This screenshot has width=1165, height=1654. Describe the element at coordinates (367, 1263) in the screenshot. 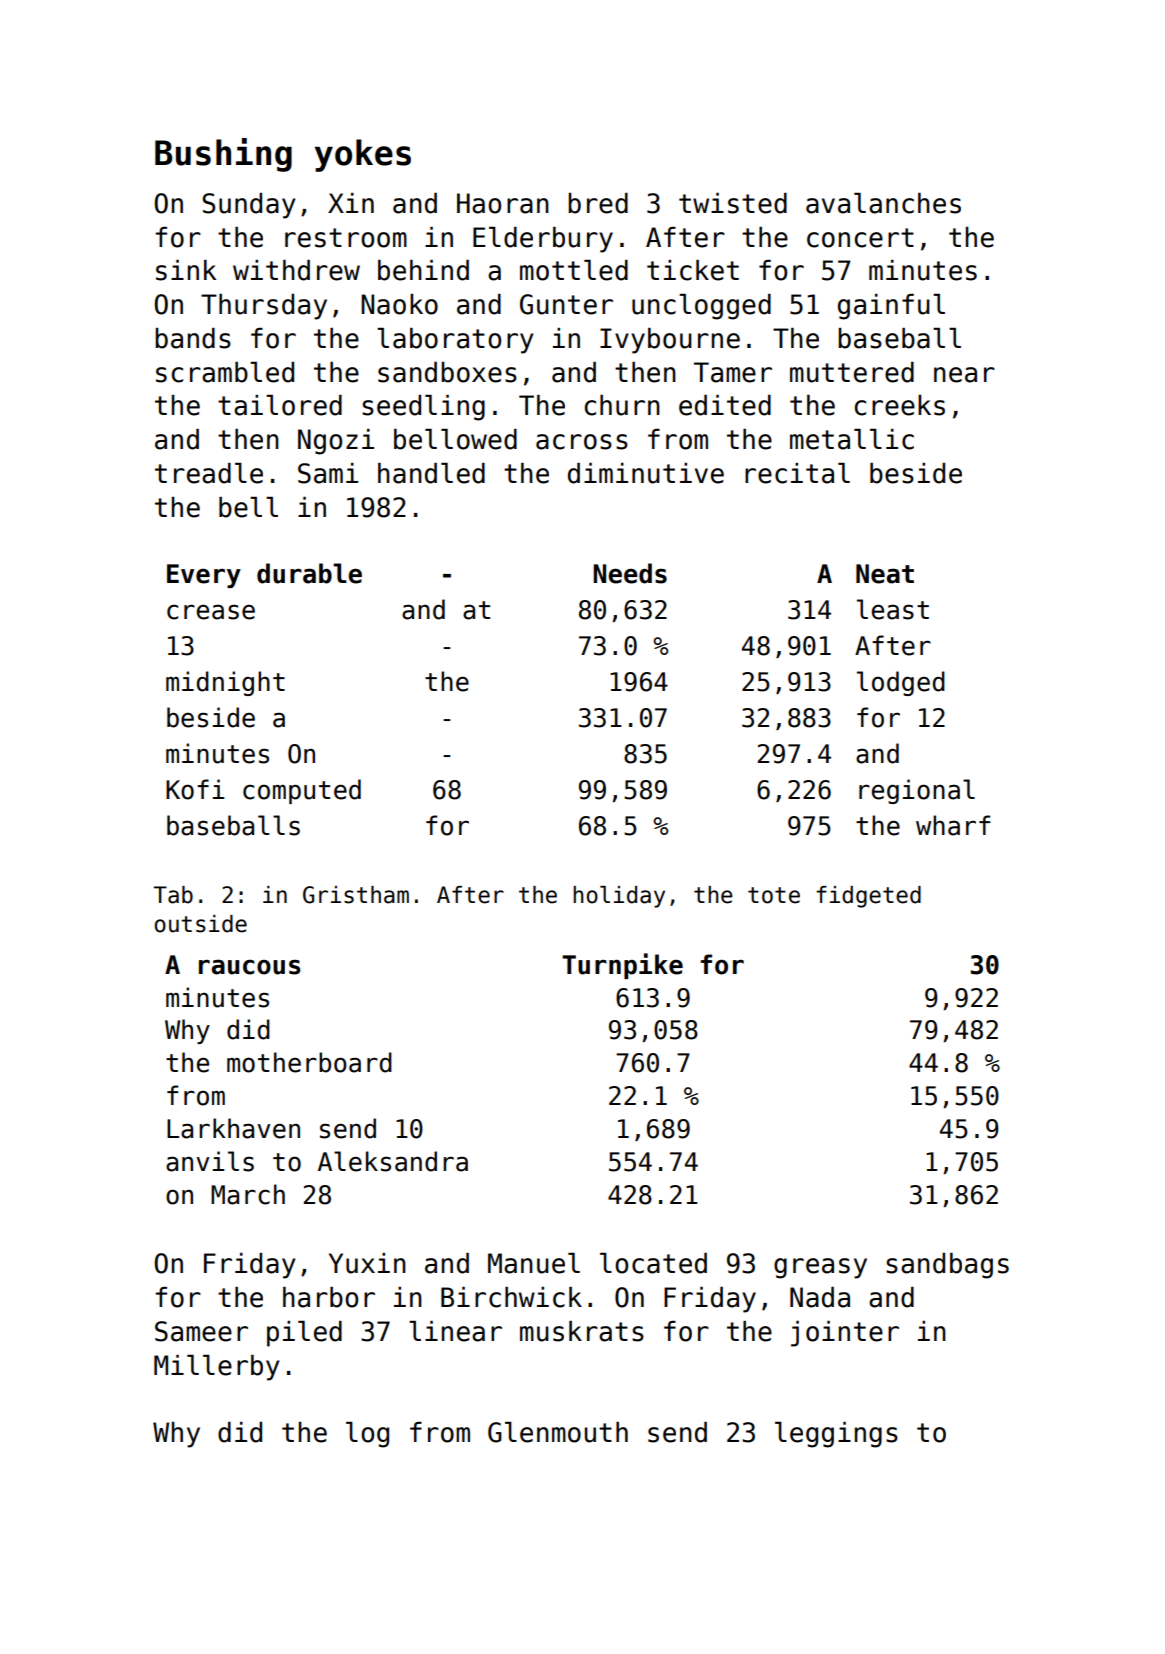

I see `Yuxin` at that location.
